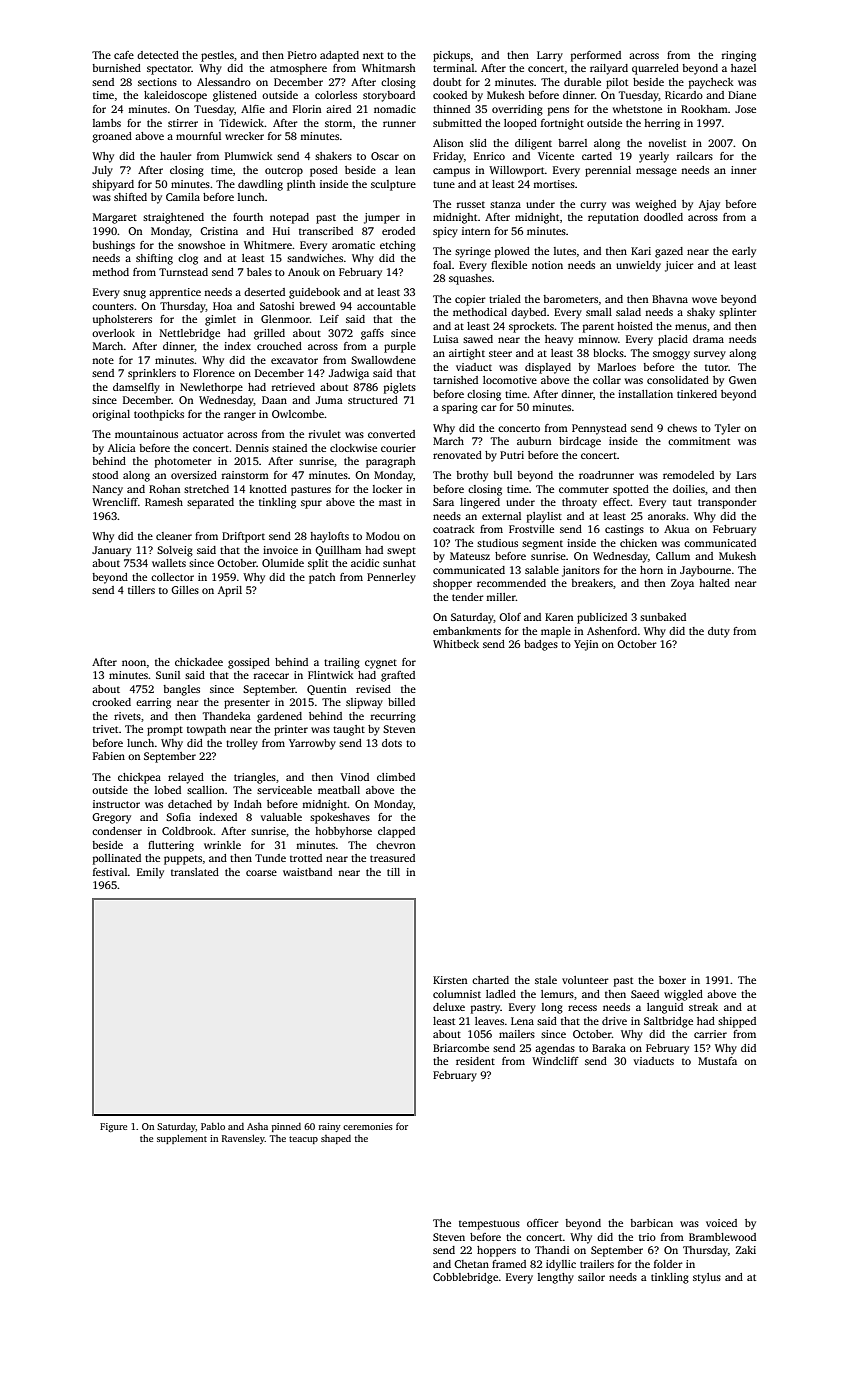  I want to click on trivet, so click(105, 729).
